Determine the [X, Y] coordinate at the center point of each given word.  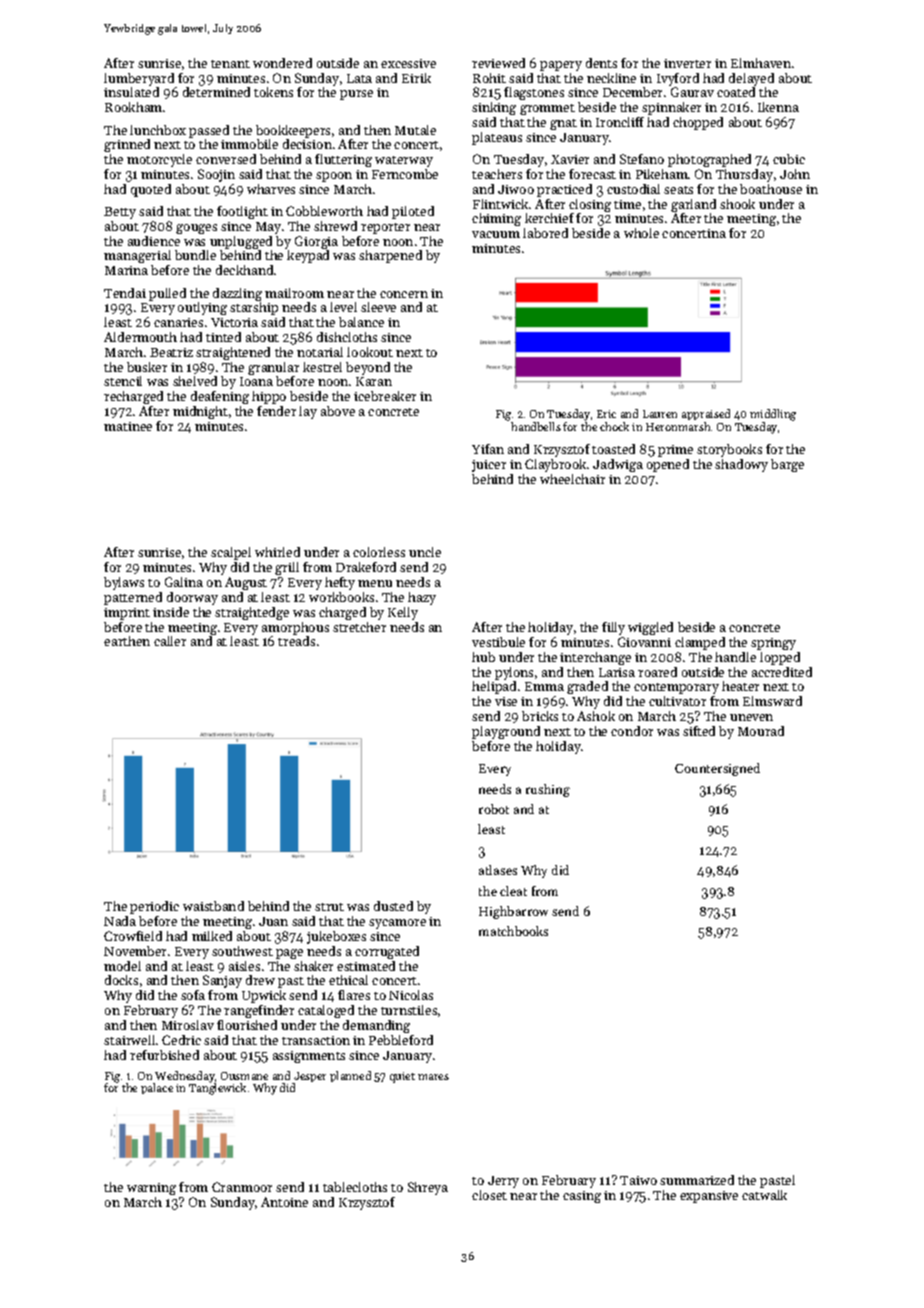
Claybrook [555, 465]
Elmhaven [761, 63]
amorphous [295, 628]
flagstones [534, 93]
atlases [498, 870]
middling [773, 415]
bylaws [124, 583]
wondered [282, 63]
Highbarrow [513, 912]
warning [151, 1189]
